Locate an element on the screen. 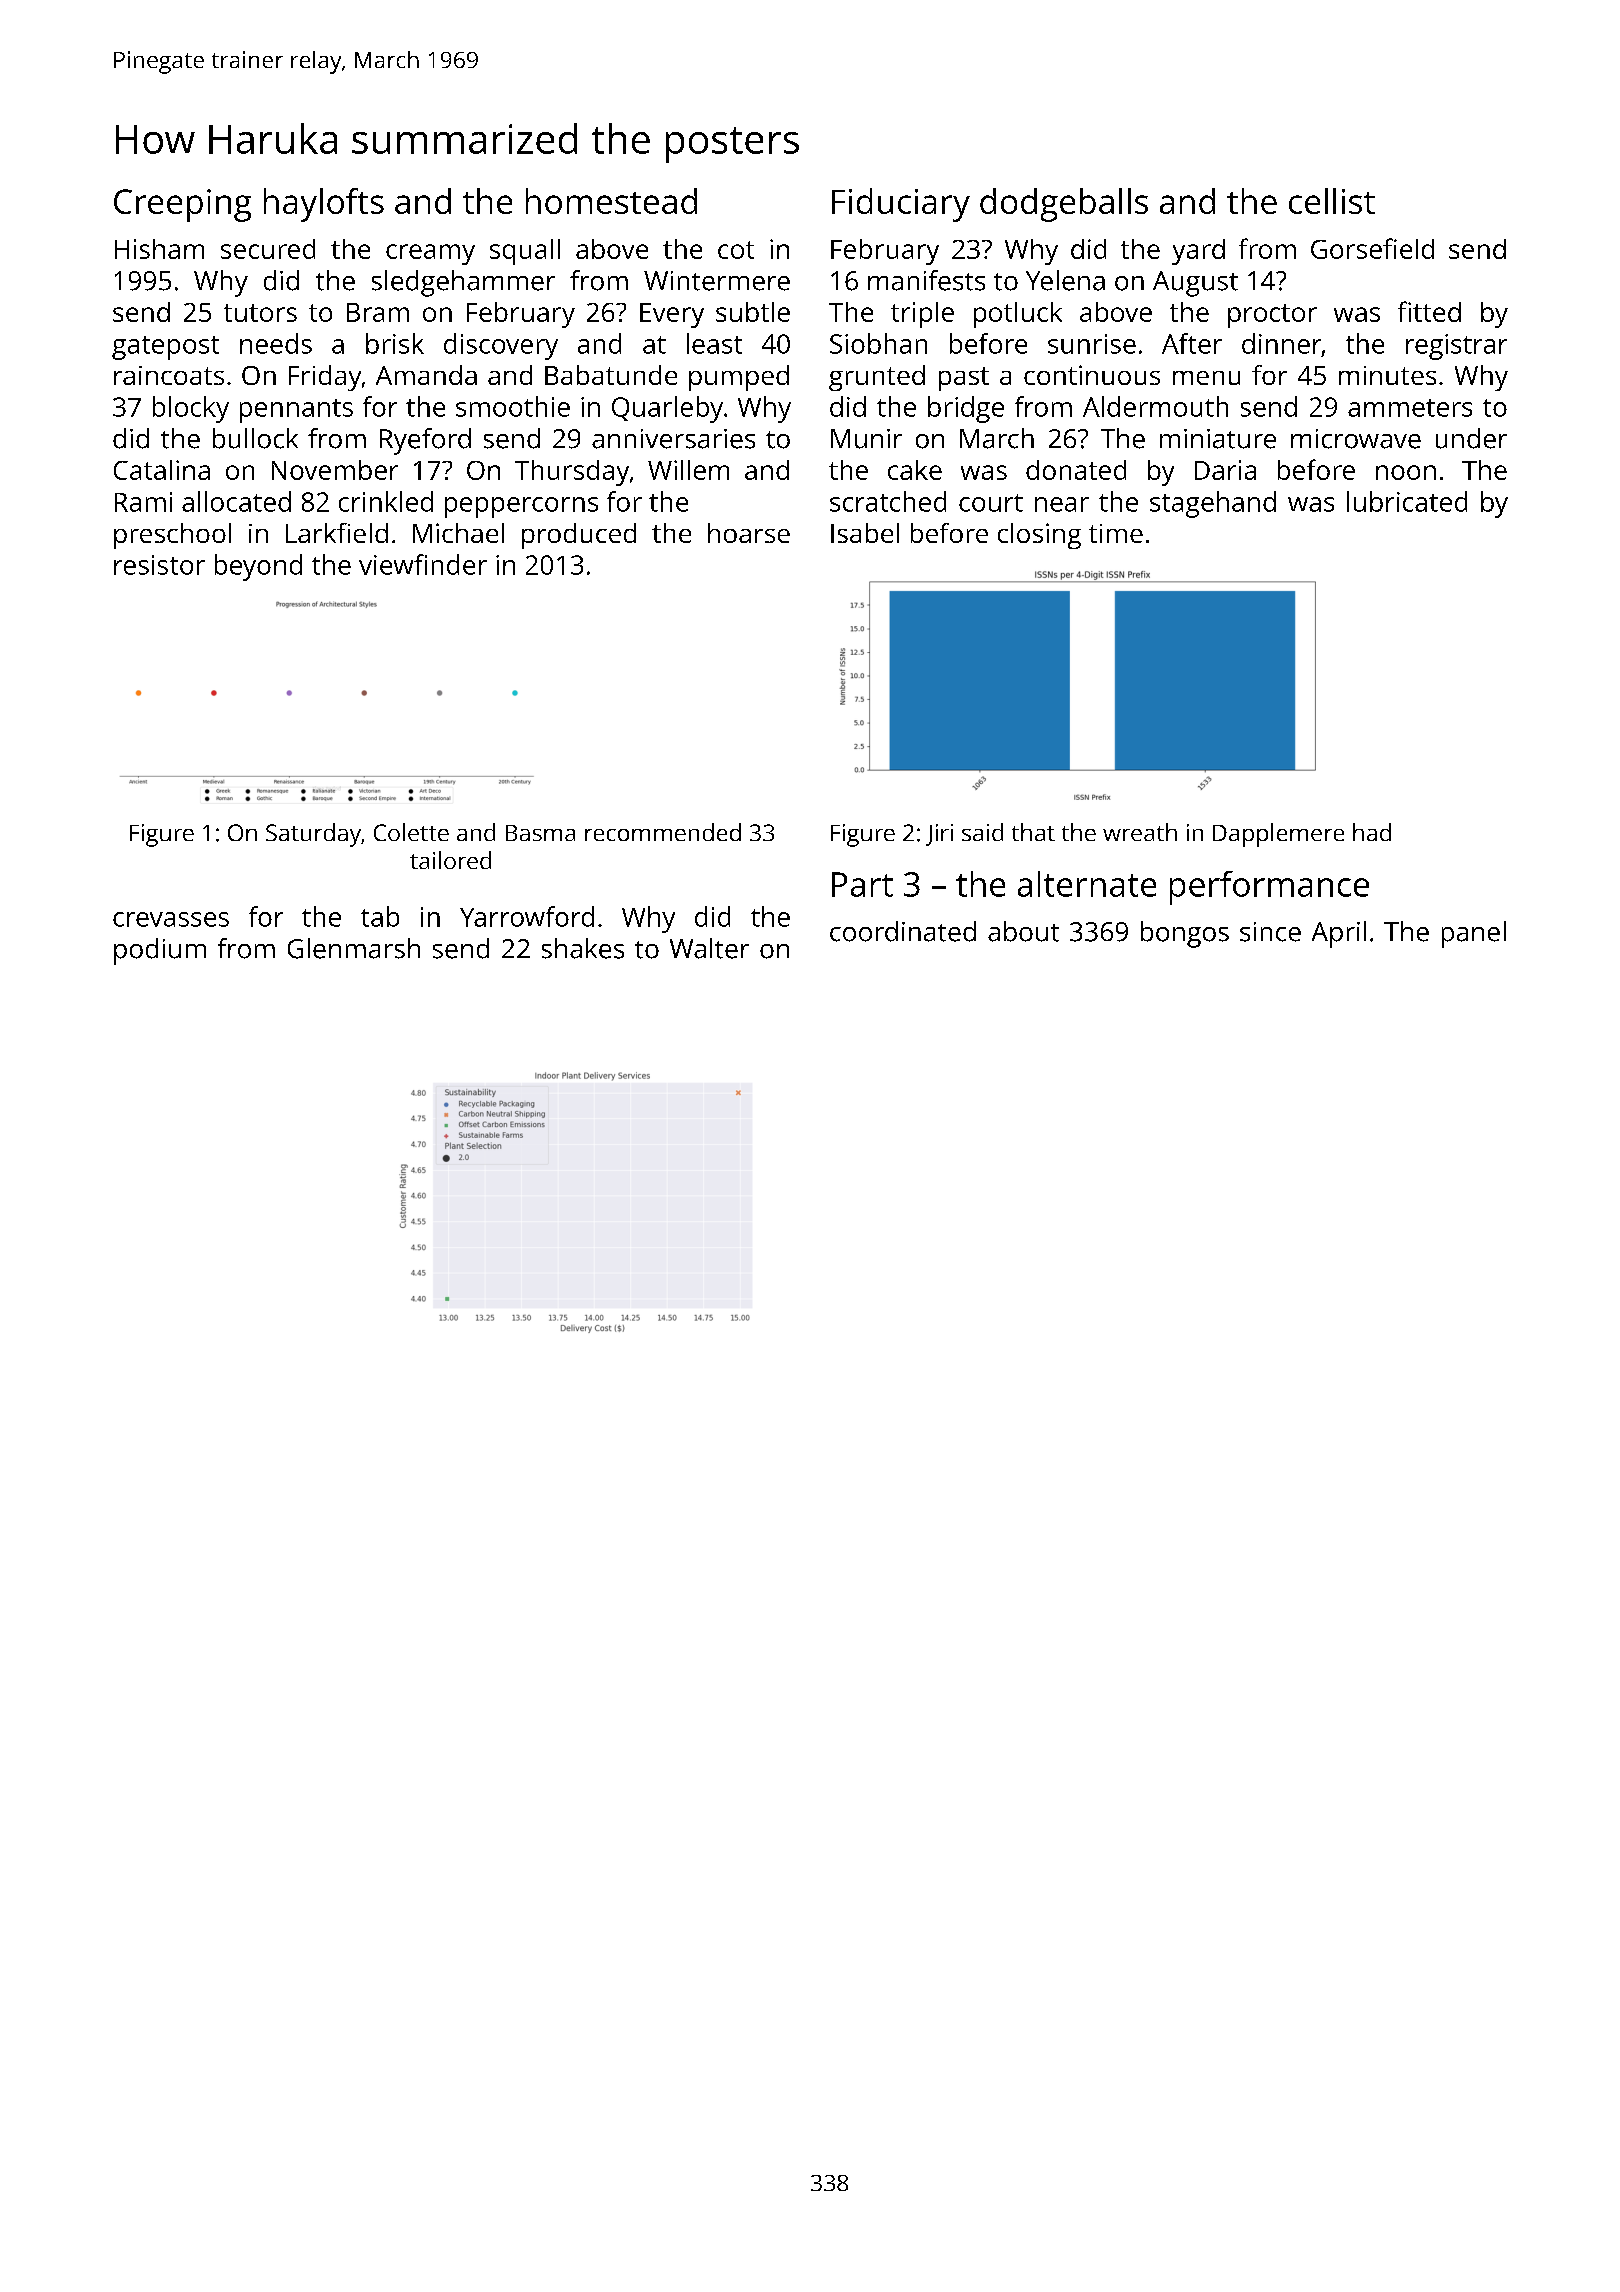 The height and width of the screenshot is (2292, 1620). closing is located at coordinates (1039, 536).
